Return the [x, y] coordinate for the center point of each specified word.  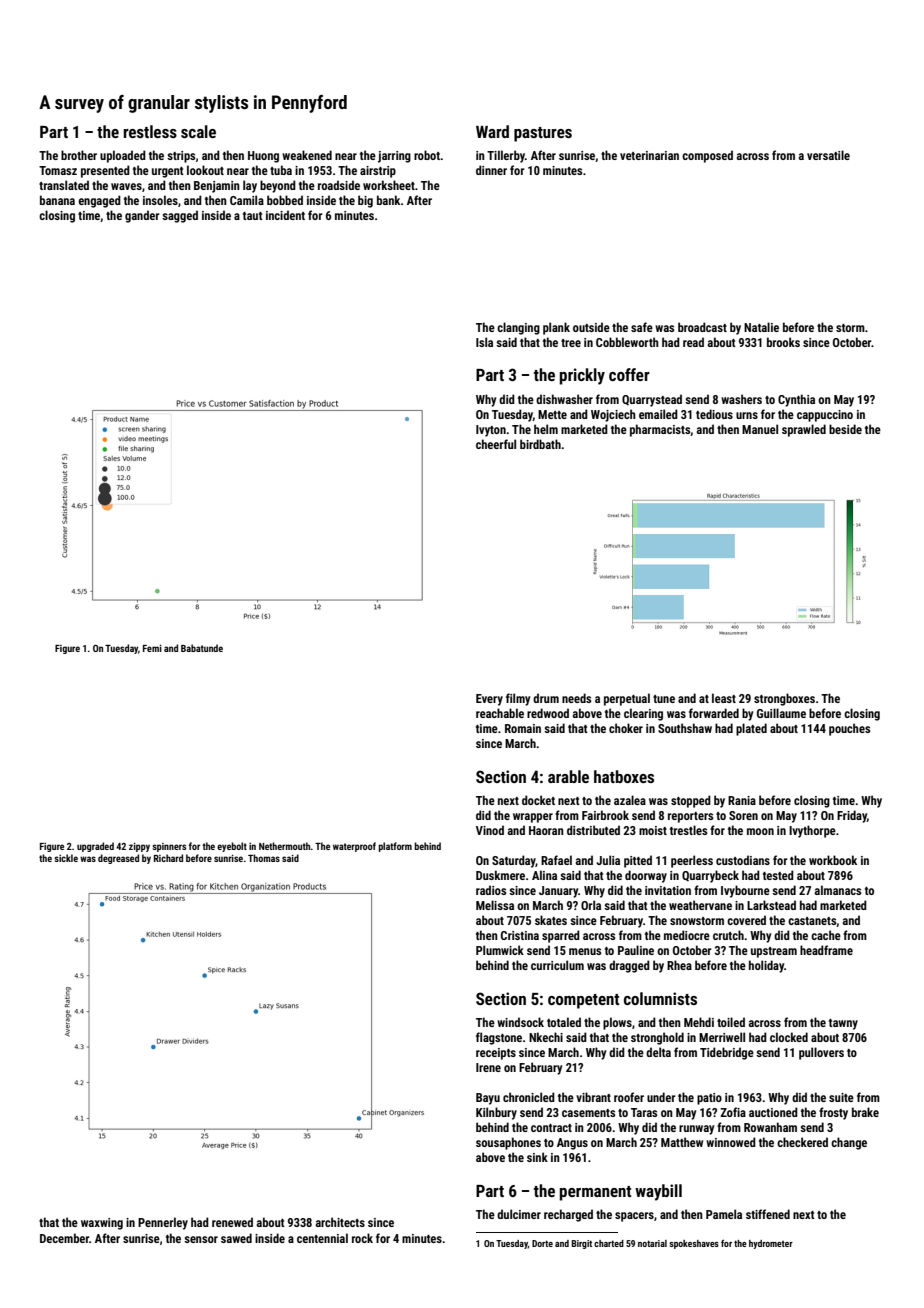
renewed [232, 1222]
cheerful [496, 444]
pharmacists [660, 430]
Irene [488, 1067]
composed [707, 156]
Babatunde [202, 648]
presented [105, 171]
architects [340, 1222]
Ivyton [491, 431]
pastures [543, 134]
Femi [152, 648]
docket [538, 800]
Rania [742, 800]
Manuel [760, 429]
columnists [660, 998]
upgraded [95, 847]
